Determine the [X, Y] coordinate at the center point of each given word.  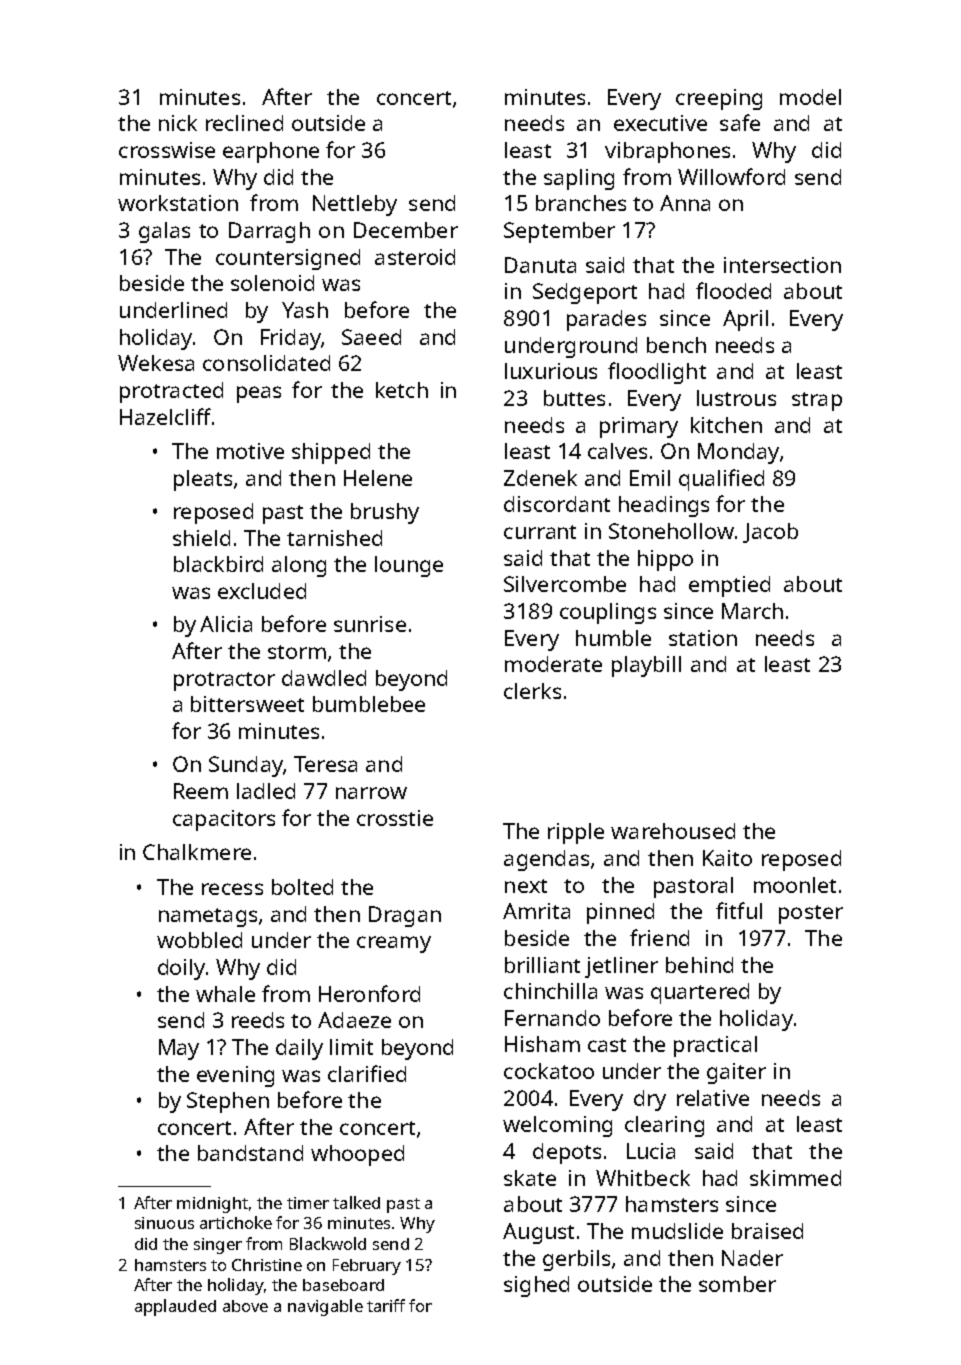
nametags [208, 917]
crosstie [395, 818]
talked [356, 1202]
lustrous [736, 398]
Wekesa [156, 363]
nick [178, 123]
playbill [646, 666]
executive [660, 123]
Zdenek [540, 478]
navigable [325, 1307]
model [810, 97]
